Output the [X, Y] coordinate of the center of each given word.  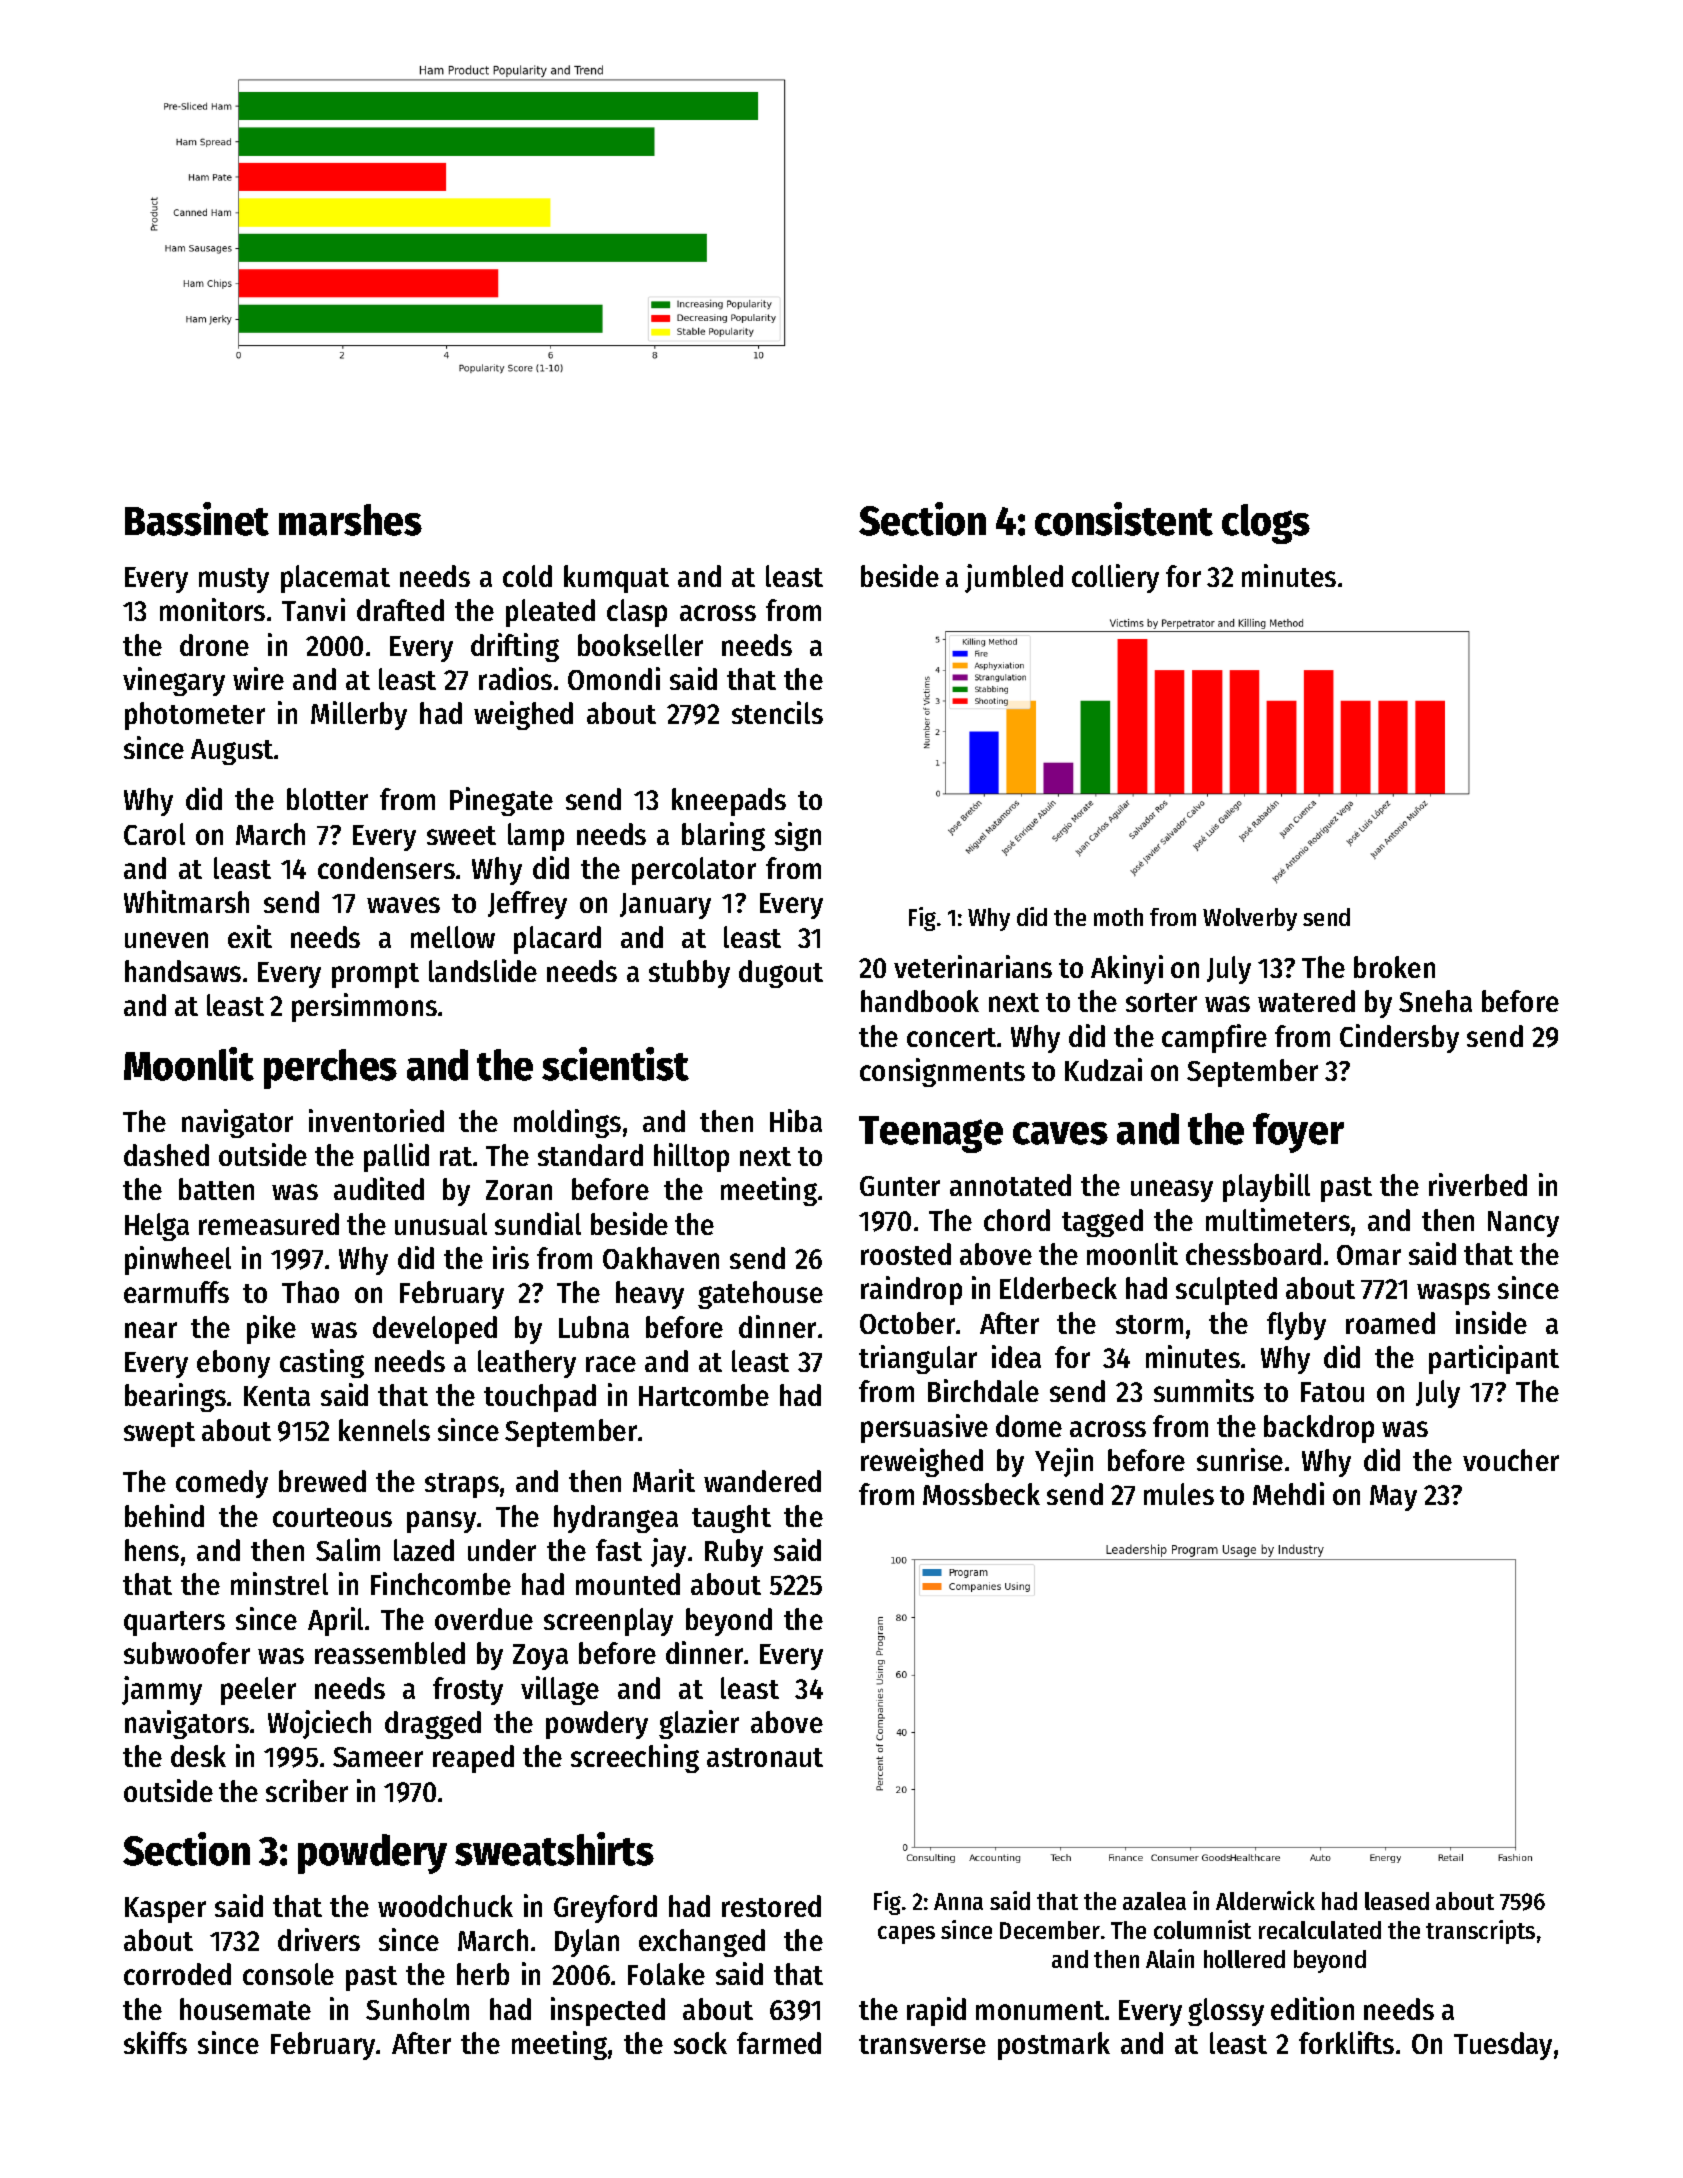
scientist [615, 1064]
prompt [375, 975]
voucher [1511, 1460]
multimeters [1278, 1219]
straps [462, 1485]
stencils [777, 712]
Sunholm [417, 2009]
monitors [212, 609]
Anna [958, 1901]
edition [1312, 2008]
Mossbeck [981, 1494]
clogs [1266, 524]
